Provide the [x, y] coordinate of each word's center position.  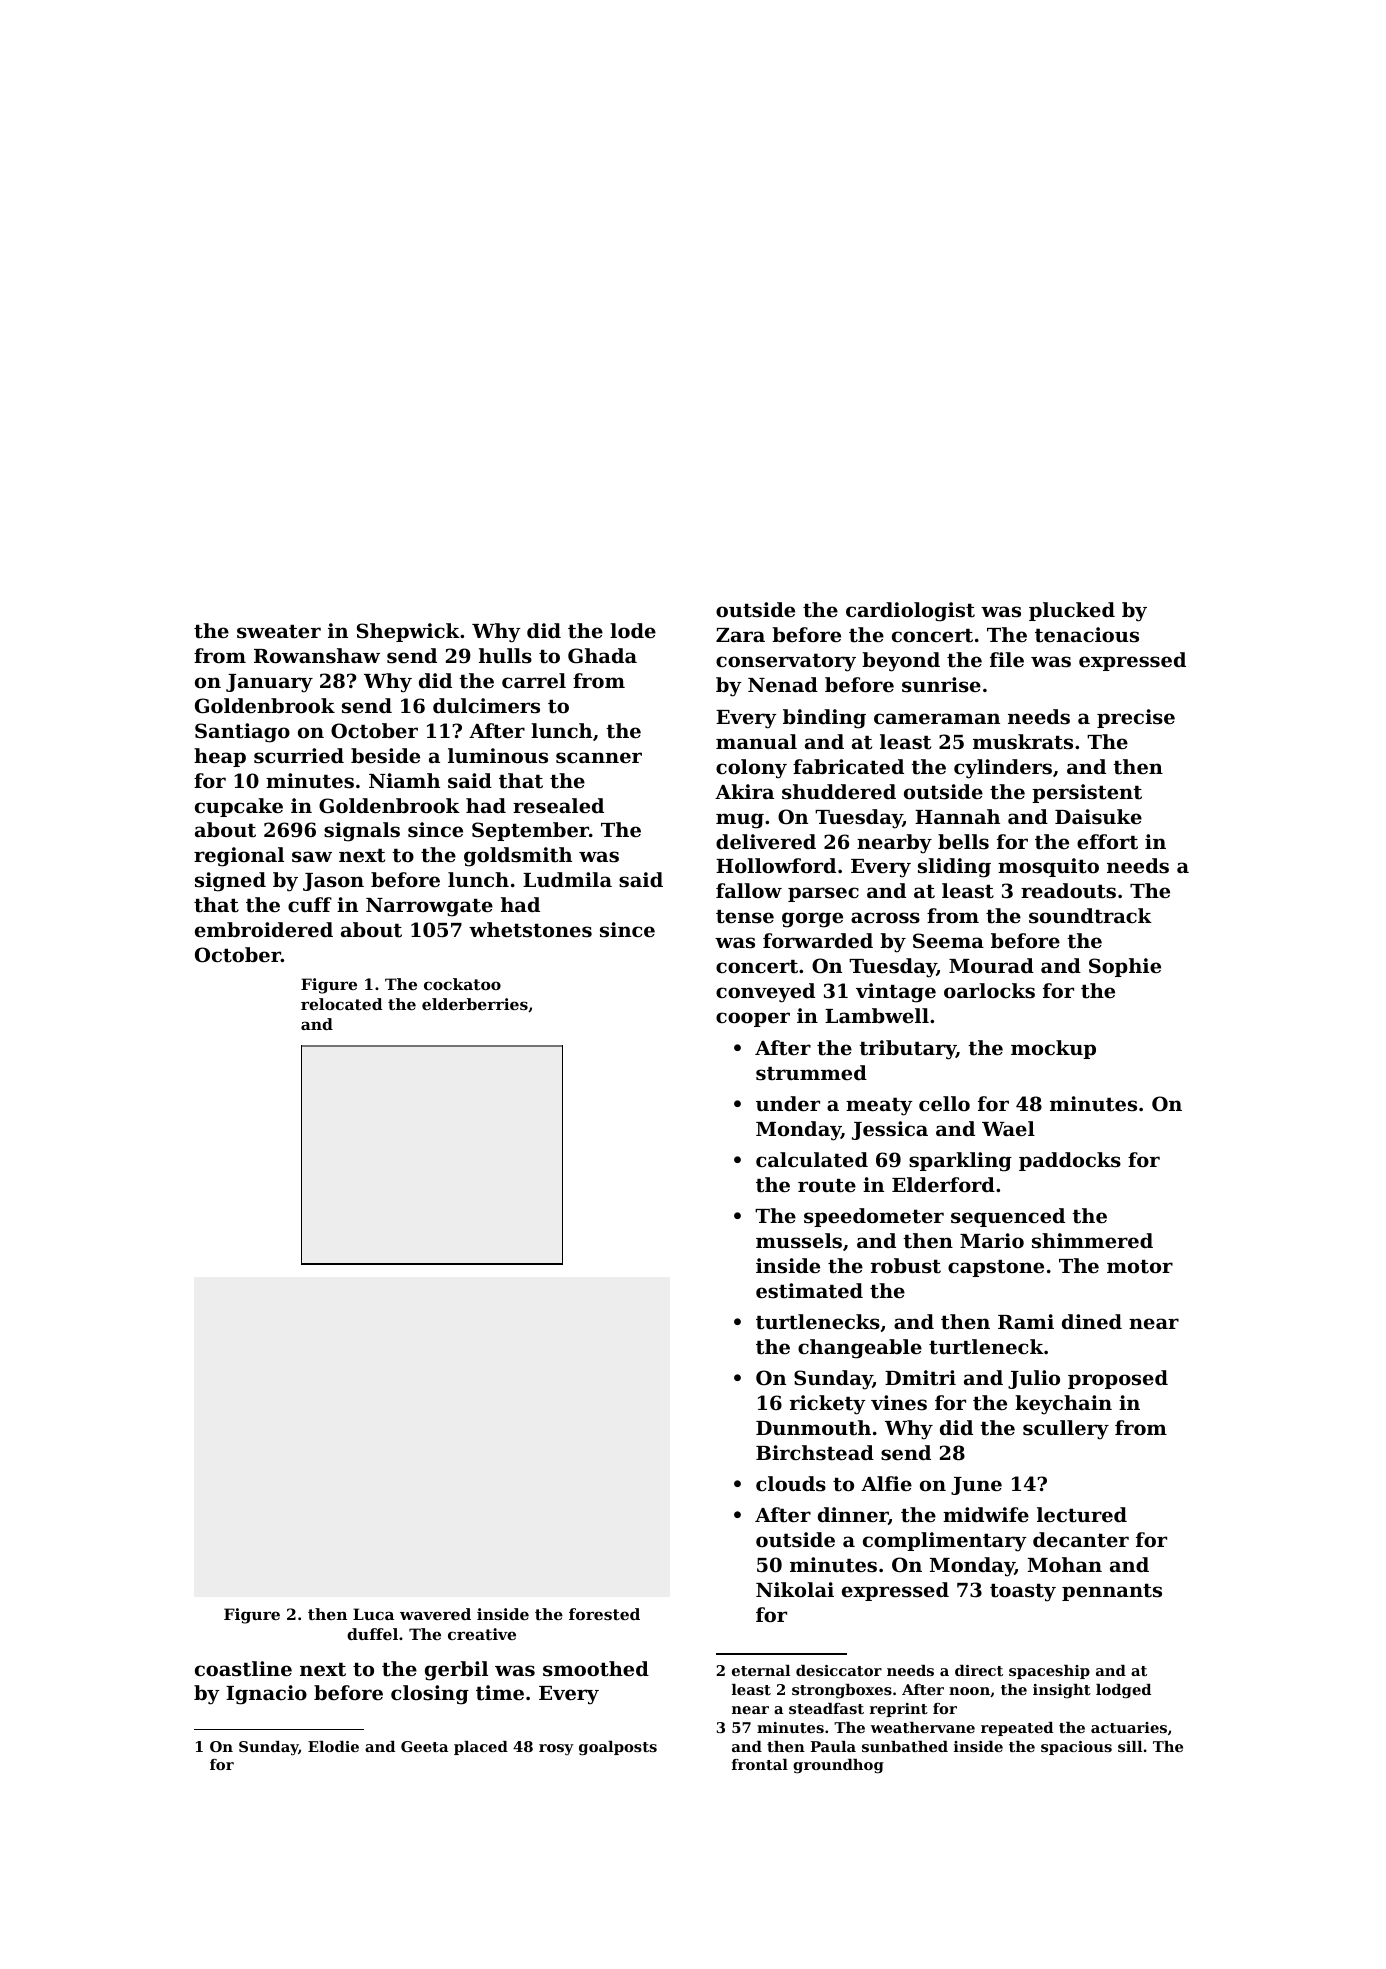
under [788, 1103]
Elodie [333, 1746]
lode [633, 630]
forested [604, 1614]
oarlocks [989, 990]
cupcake [239, 807]
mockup [1053, 1049]
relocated [341, 1004]
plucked [1072, 611]
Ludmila [567, 879]
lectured [1082, 1515]
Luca [373, 1614]
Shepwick [408, 632]
